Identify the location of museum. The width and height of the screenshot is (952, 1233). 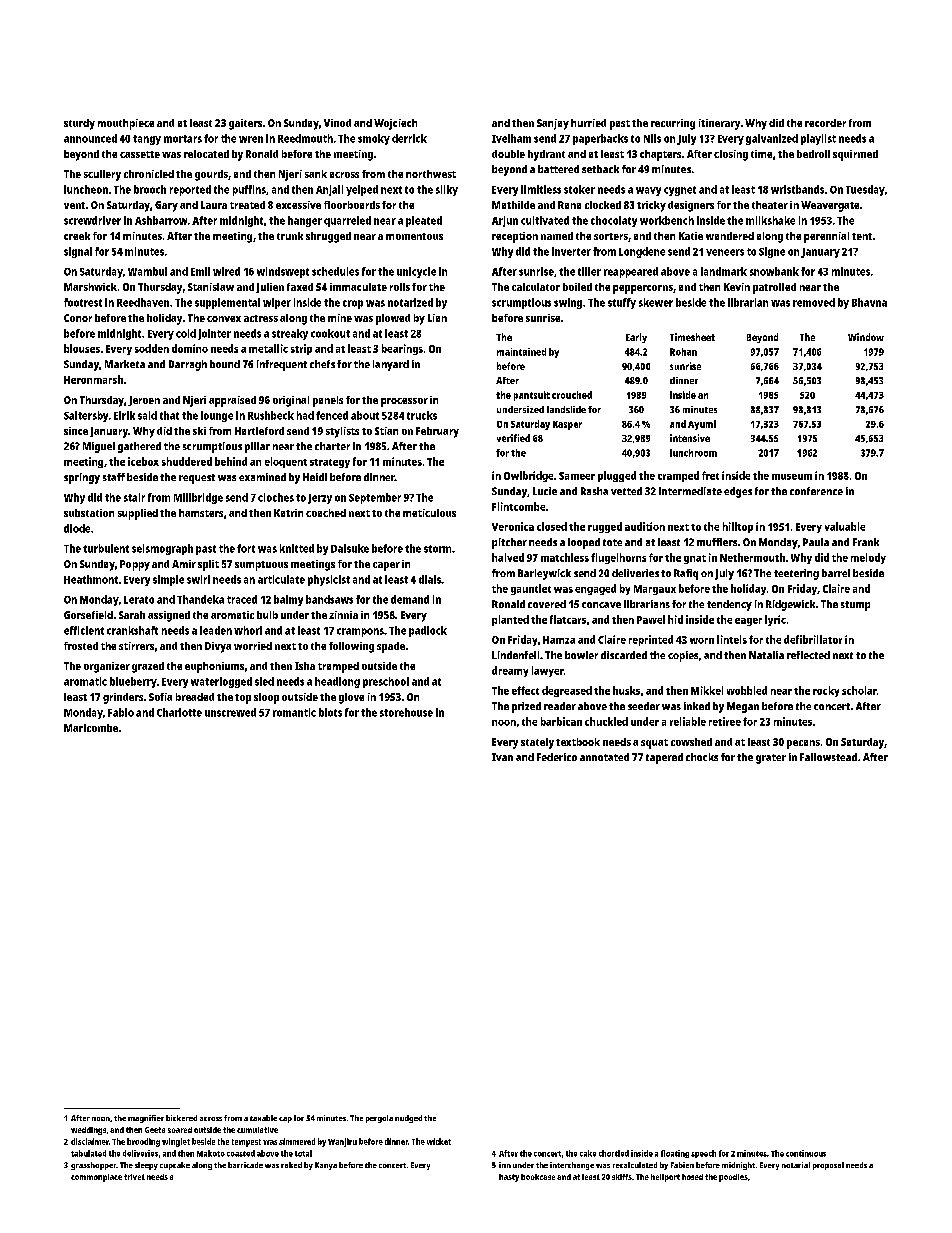
(792, 477).
